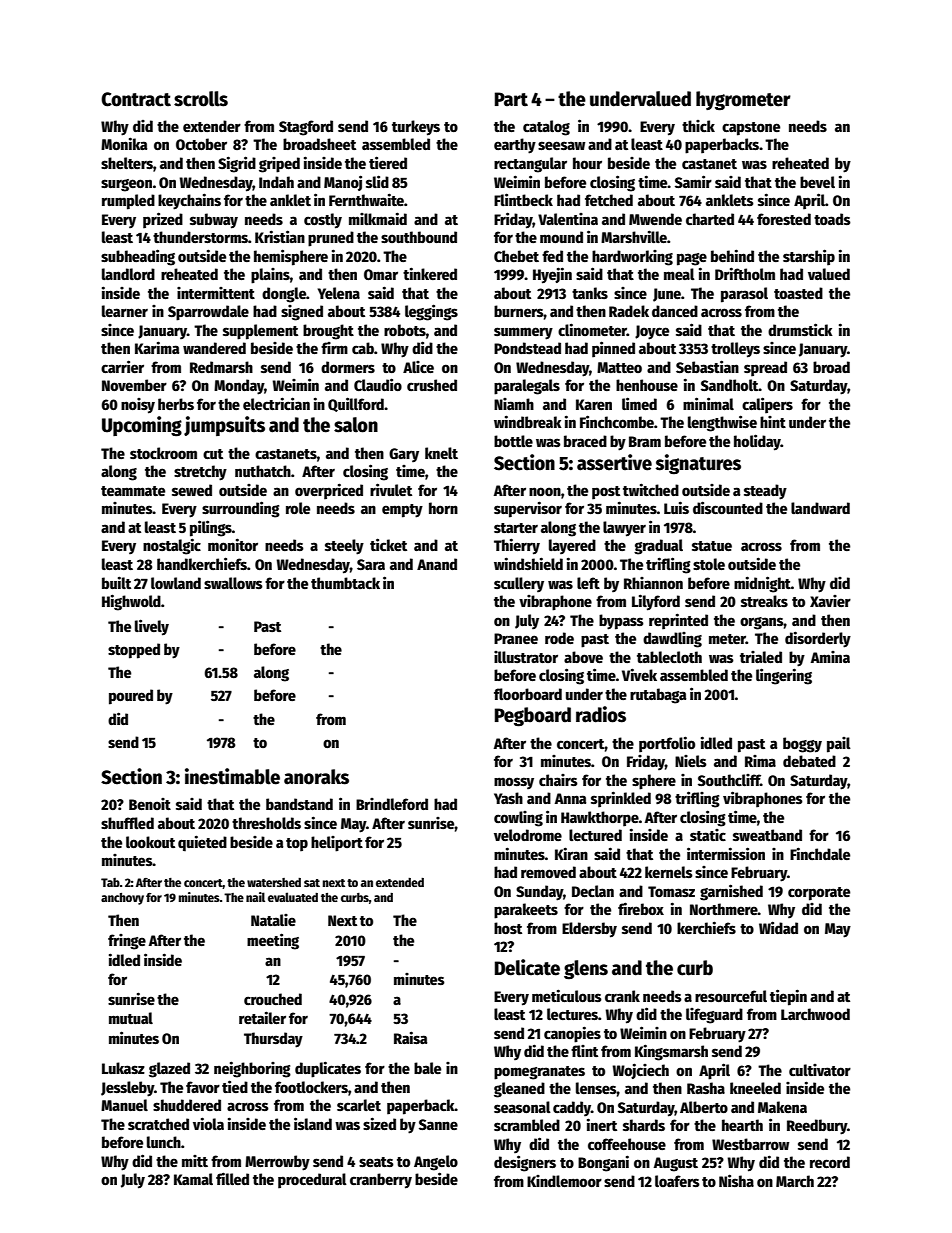 The height and width of the screenshot is (1233, 952). I want to click on lively, so click(152, 627).
